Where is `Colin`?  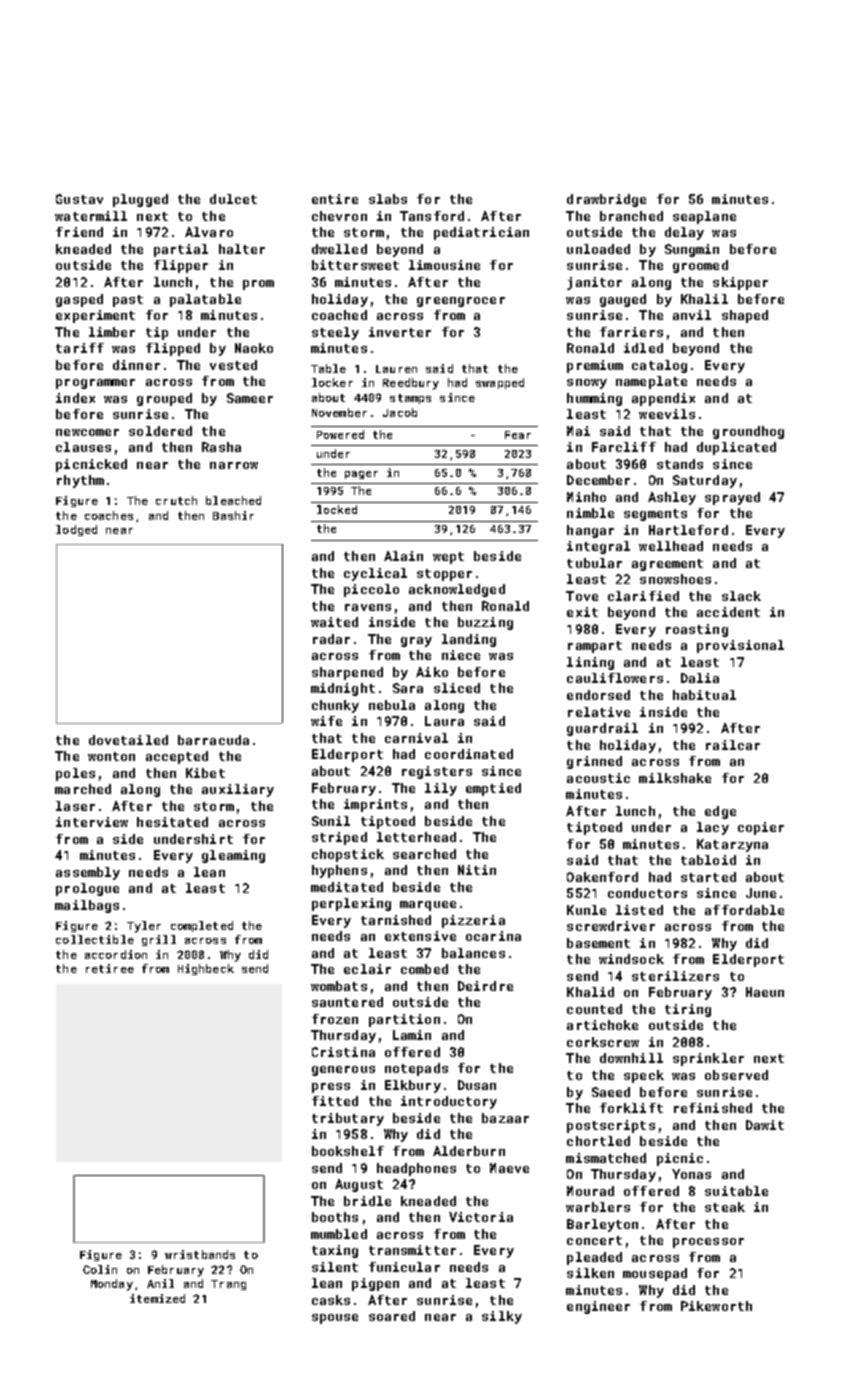 Colin is located at coordinates (100, 1269).
